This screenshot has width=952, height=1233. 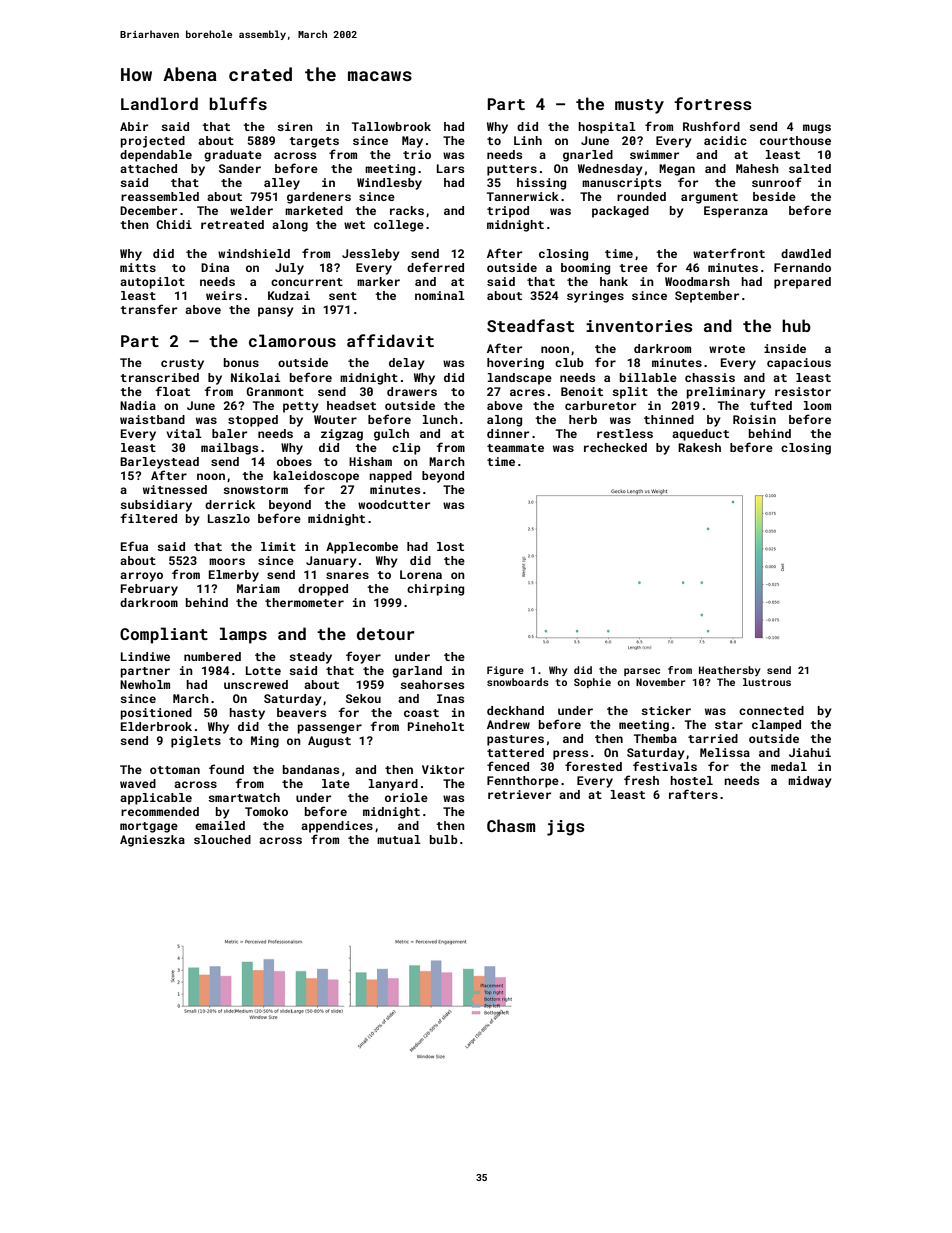 What do you see at coordinates (336, 783) in the screenshot?
I see `late` at bounding box center [336, 783].
